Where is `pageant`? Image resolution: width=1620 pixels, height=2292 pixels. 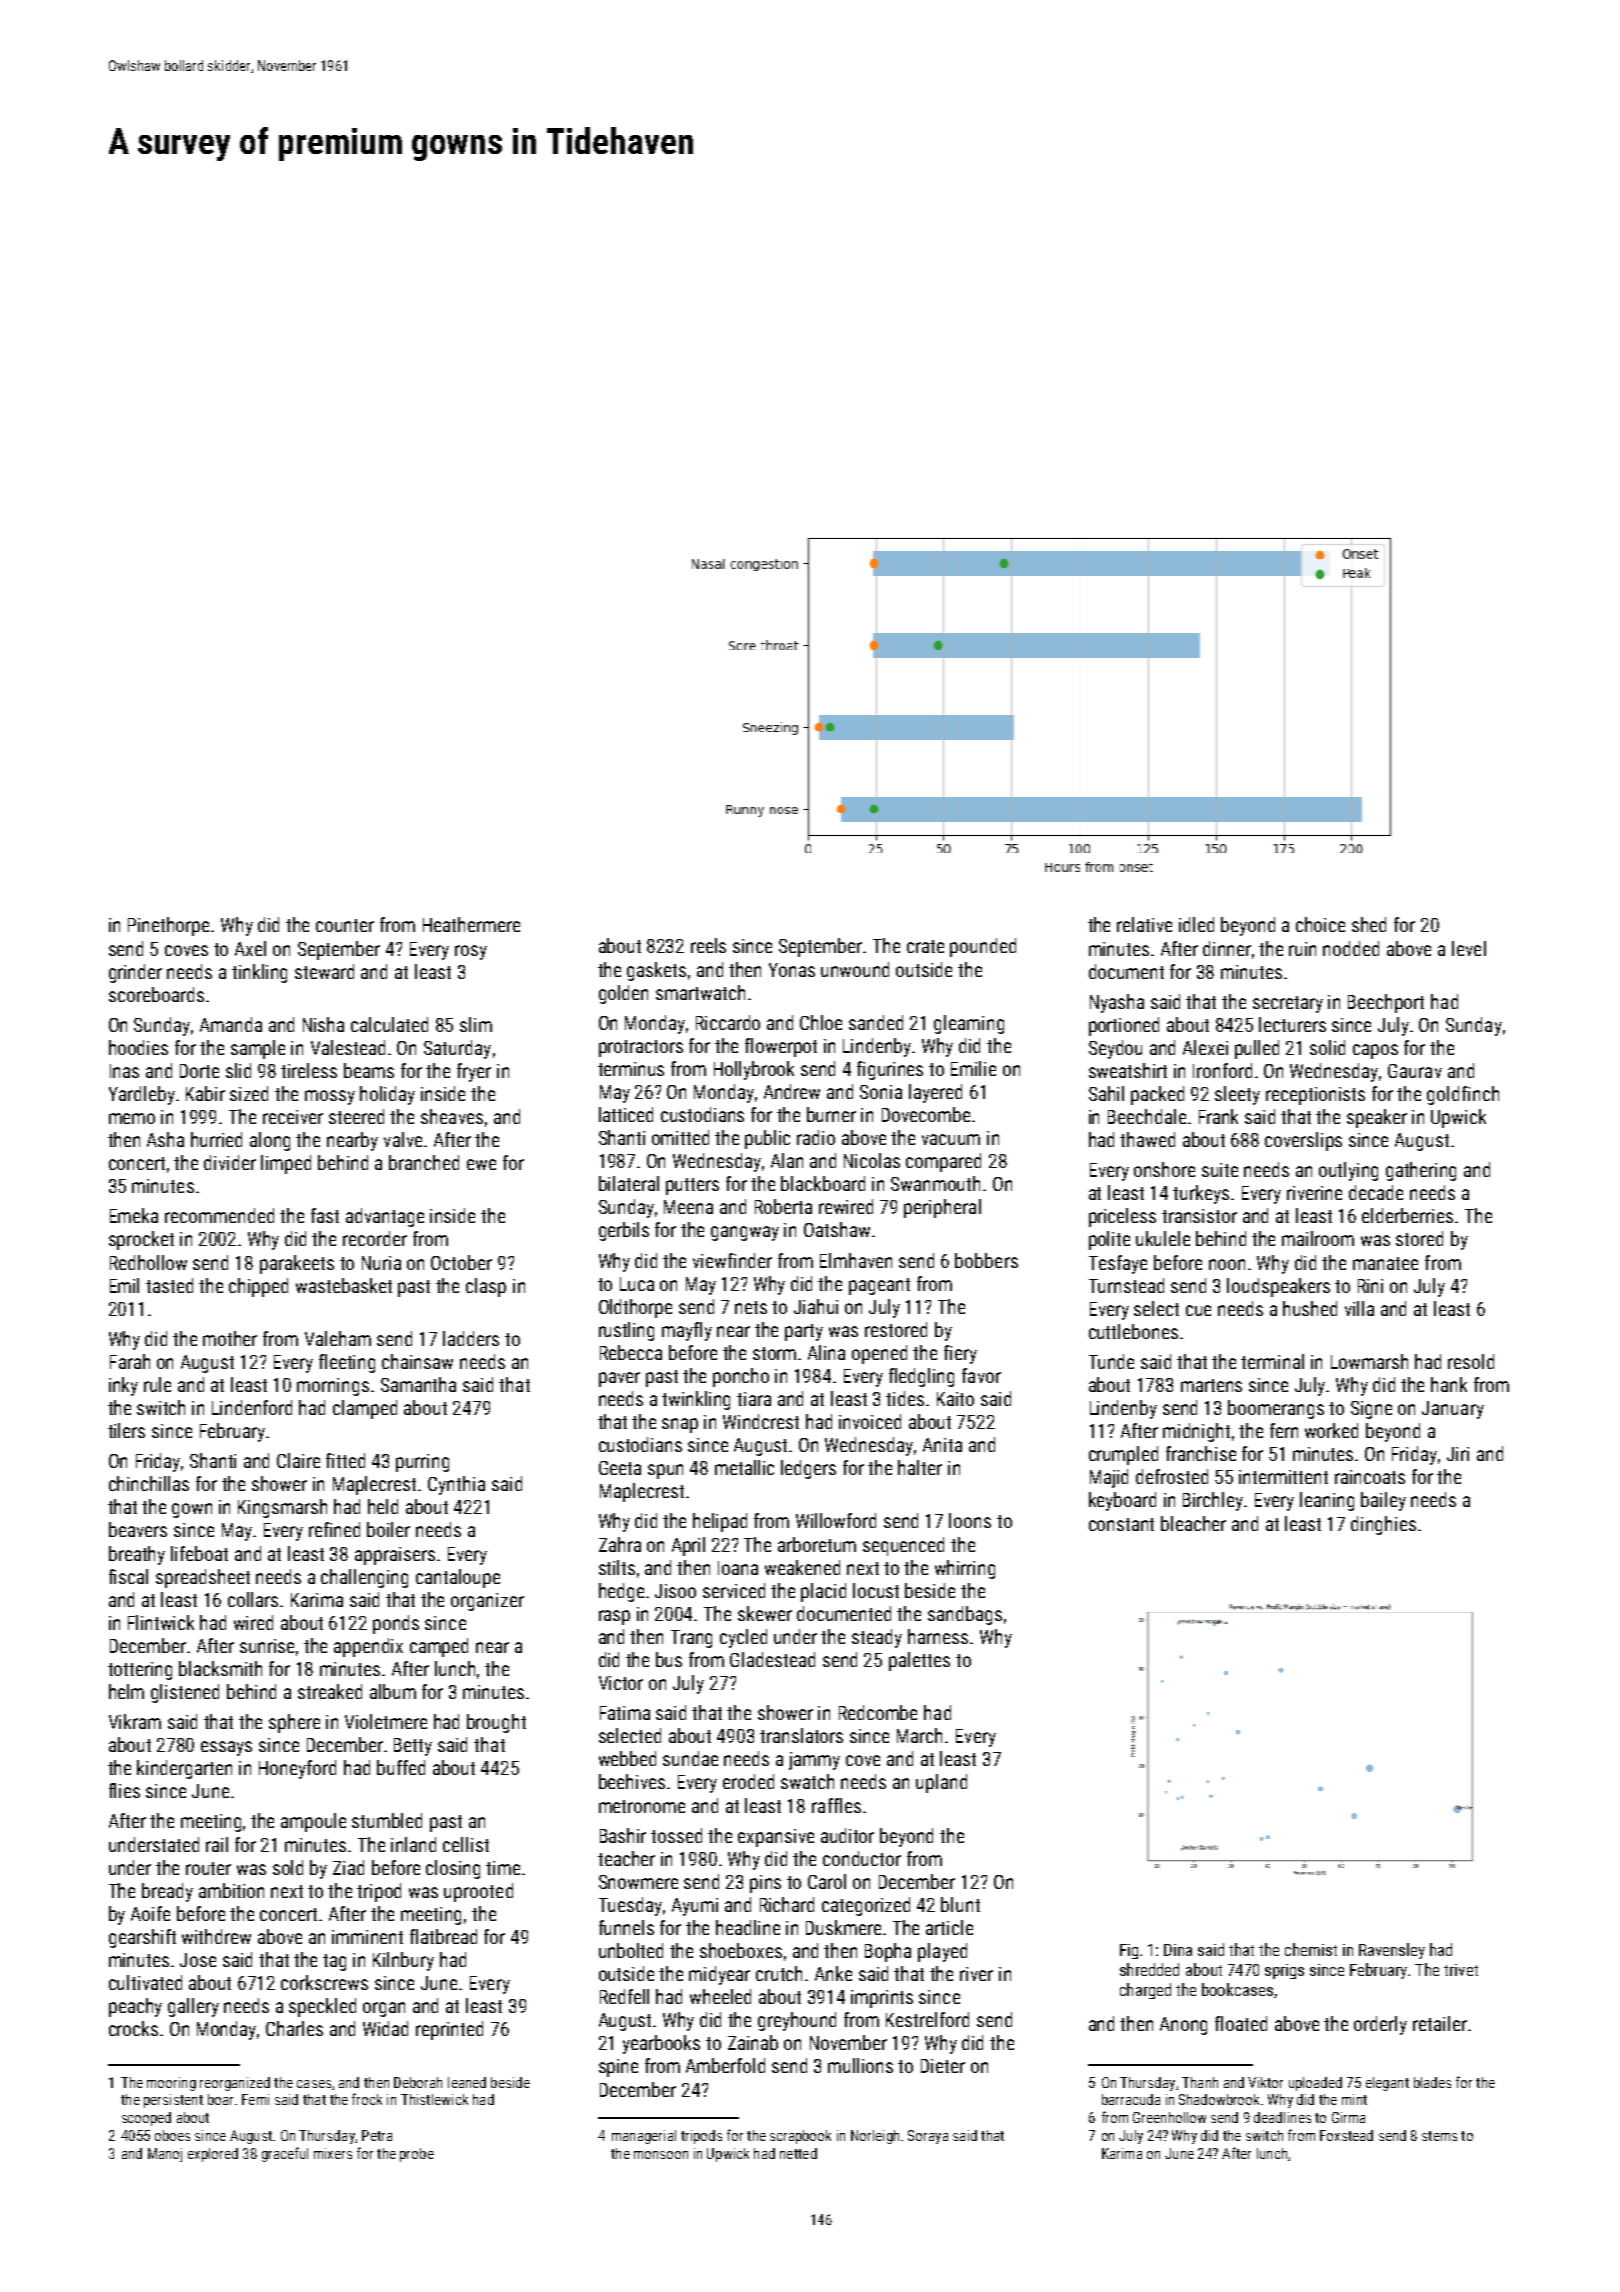
pageant is located at coordinates (879, 1286).
